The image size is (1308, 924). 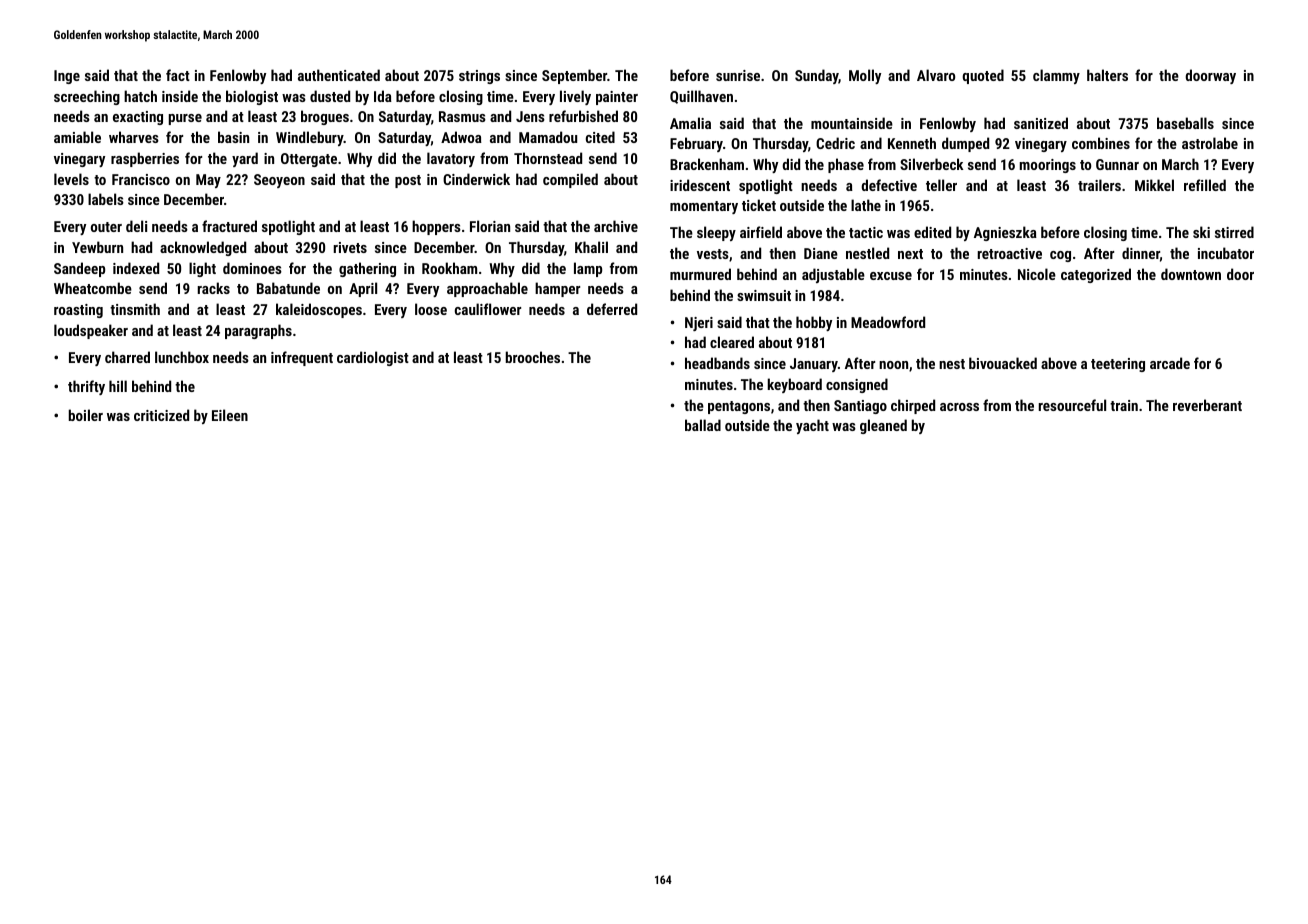 What do you see at coordinates (703, 425) in the screenshot?
I see `ballad` at bounding box center [703, 425].
